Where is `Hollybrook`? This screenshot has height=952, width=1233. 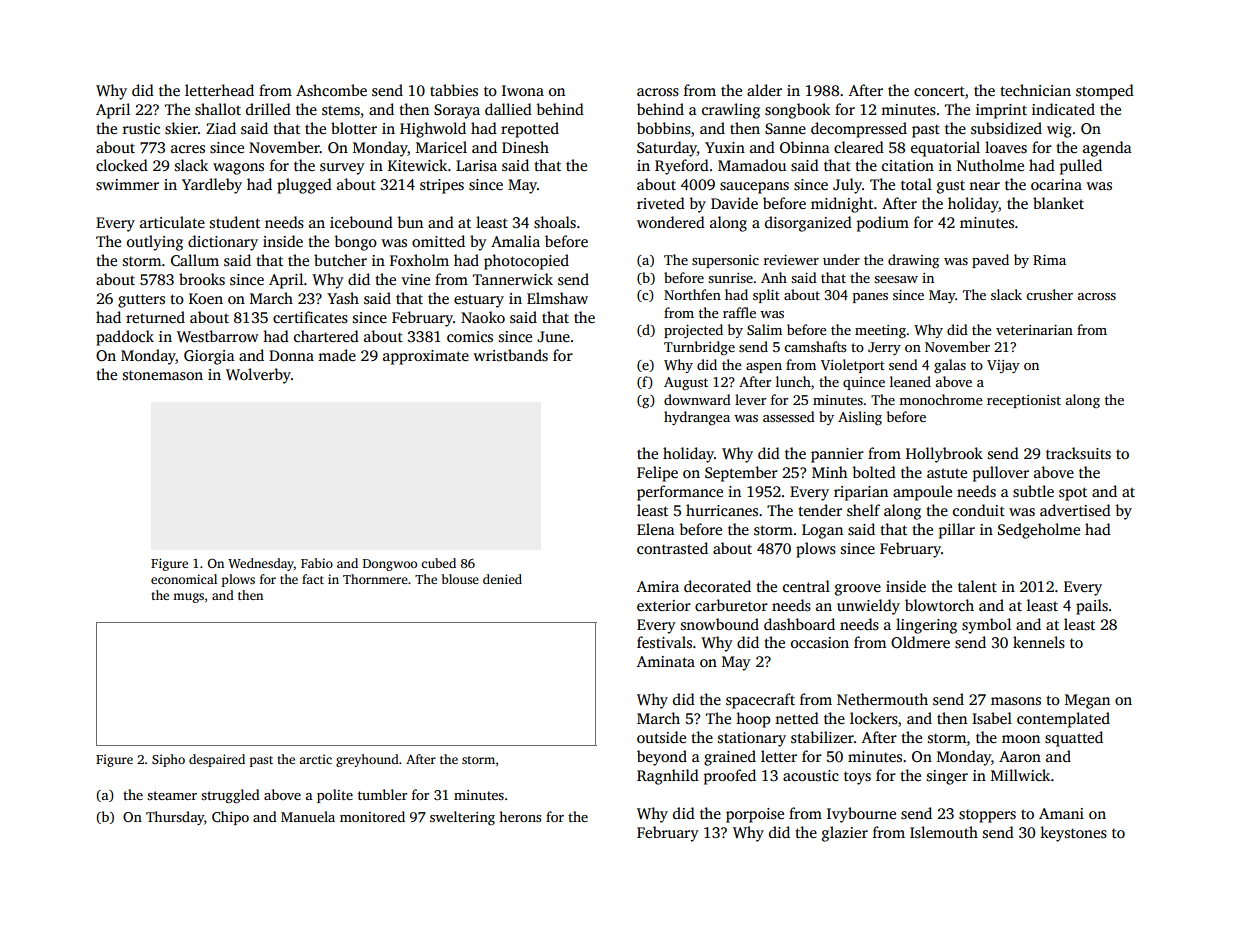 Hollybrook is located at coordinates (944, 455).
